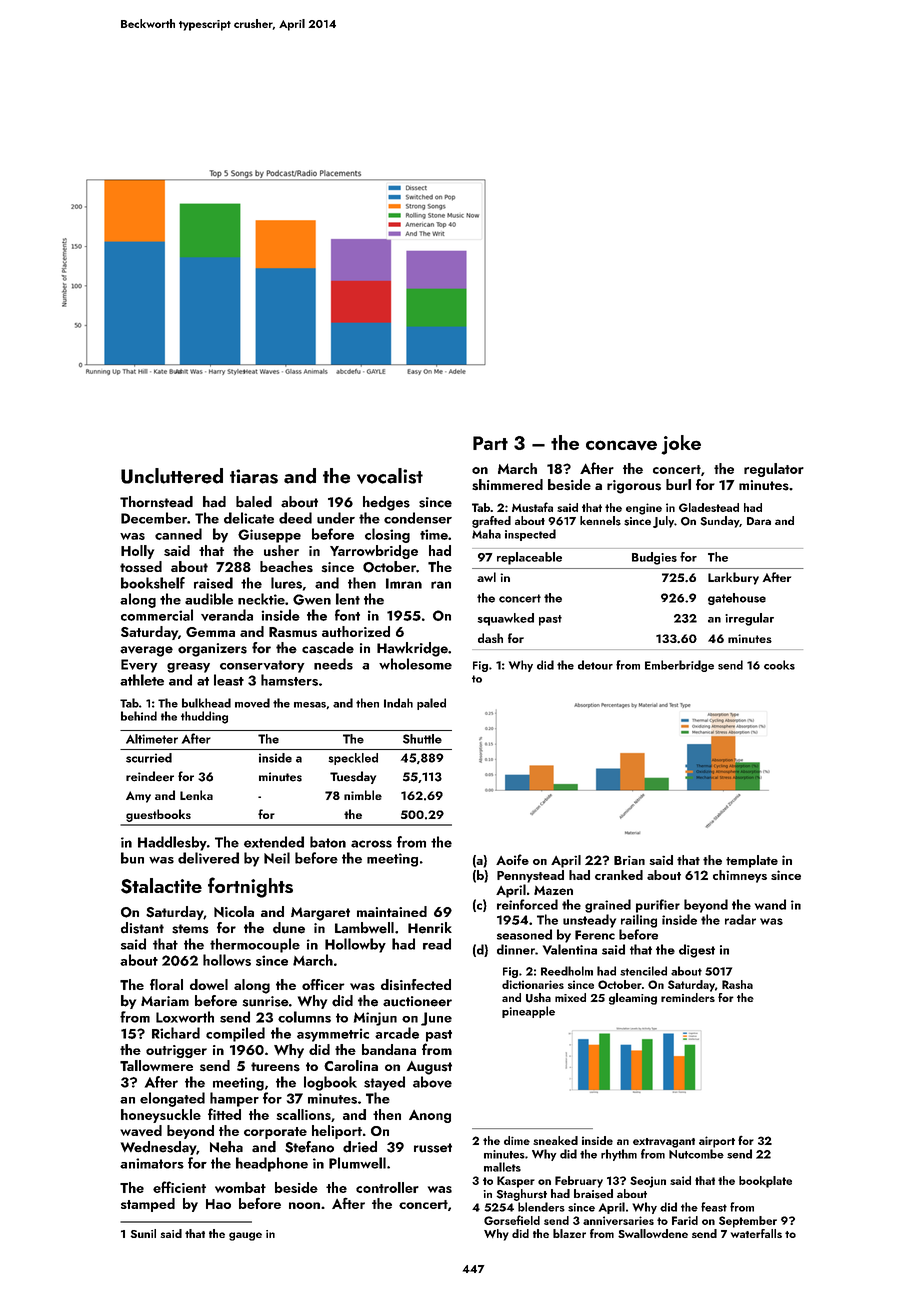 The image size is (924, 1308). What do you see at coordinates (157, 615) in the screenshot?
I see `commercial` at bounding box center [157, 615].
